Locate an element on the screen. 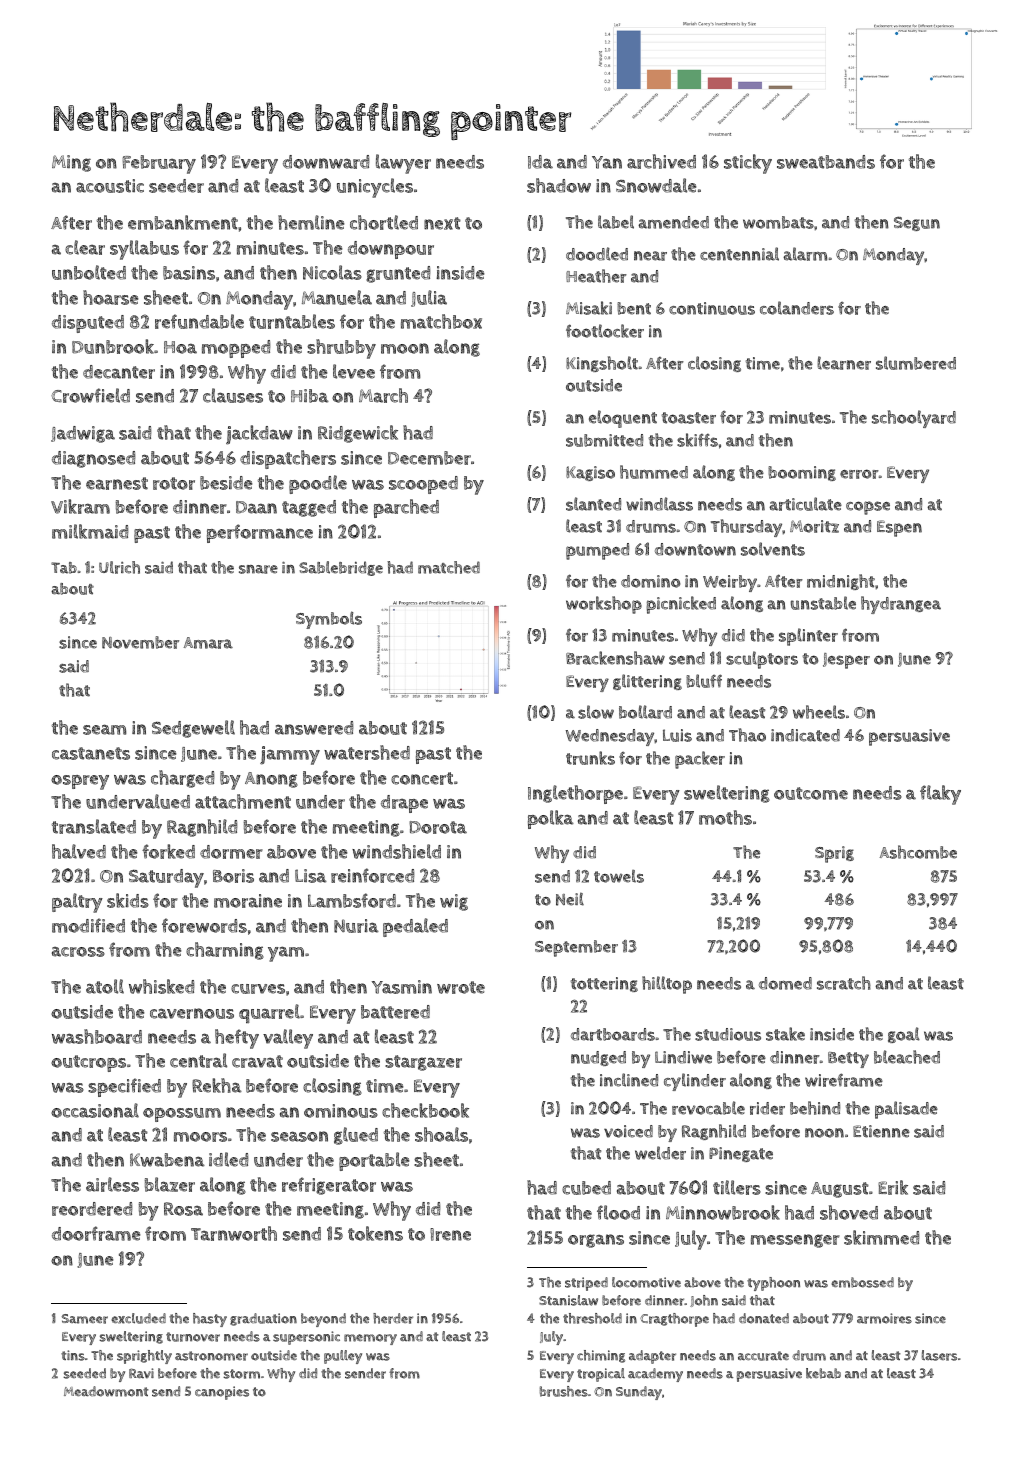  continuous is located at coordinates (712, 308).
